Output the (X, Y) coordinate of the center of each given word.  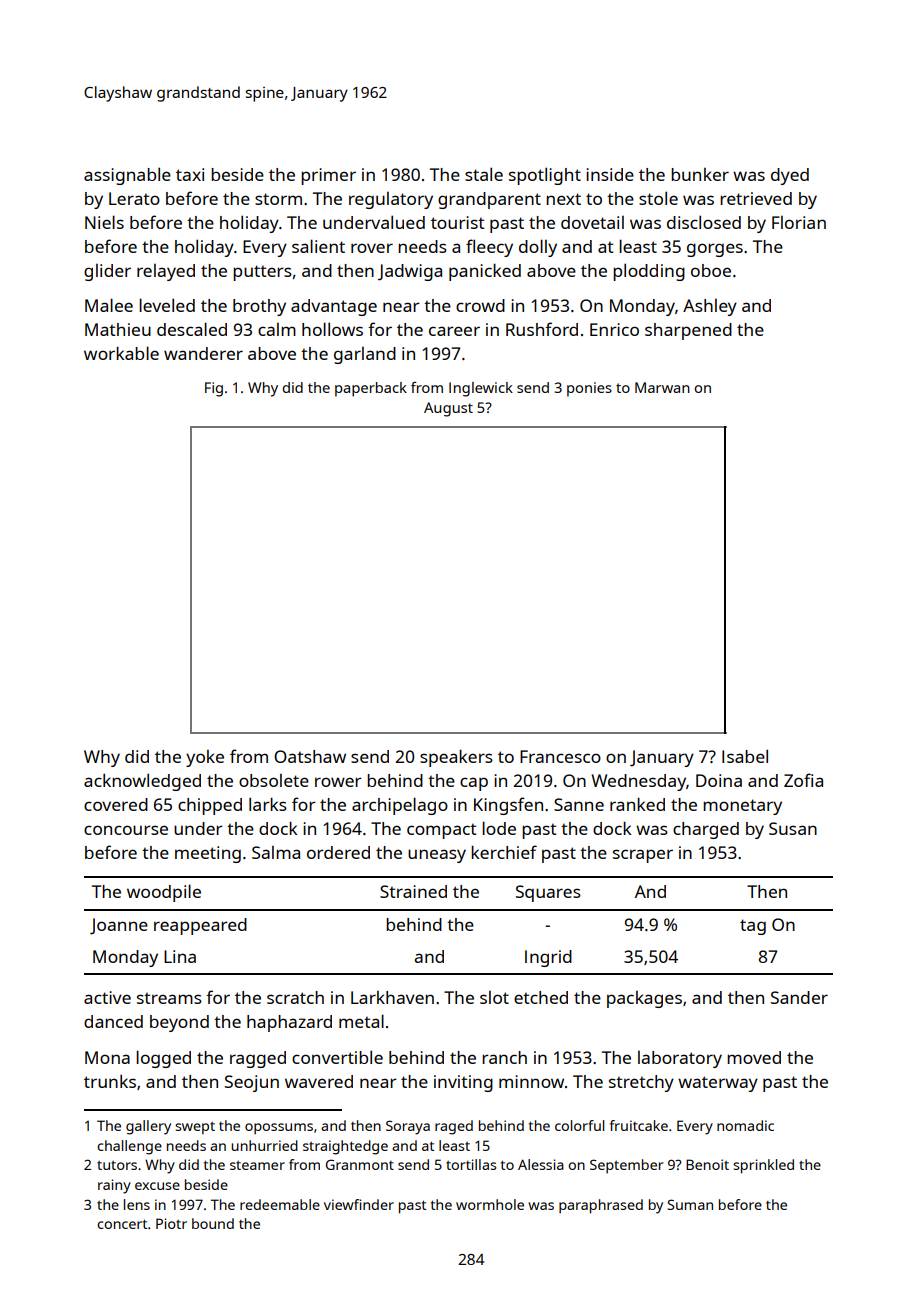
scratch (295, 997)
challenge (129, 1147)
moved (754, 1057)
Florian (799, 222)
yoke (205, 758)
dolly (538, 248)
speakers (456, 758)
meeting (208, 854)
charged (706, 830)
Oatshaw (310, 756)
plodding (649, 272)
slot (494, 997)
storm (278, 199)
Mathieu (118, 329)
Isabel (745, 756)
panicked (485, 272)
